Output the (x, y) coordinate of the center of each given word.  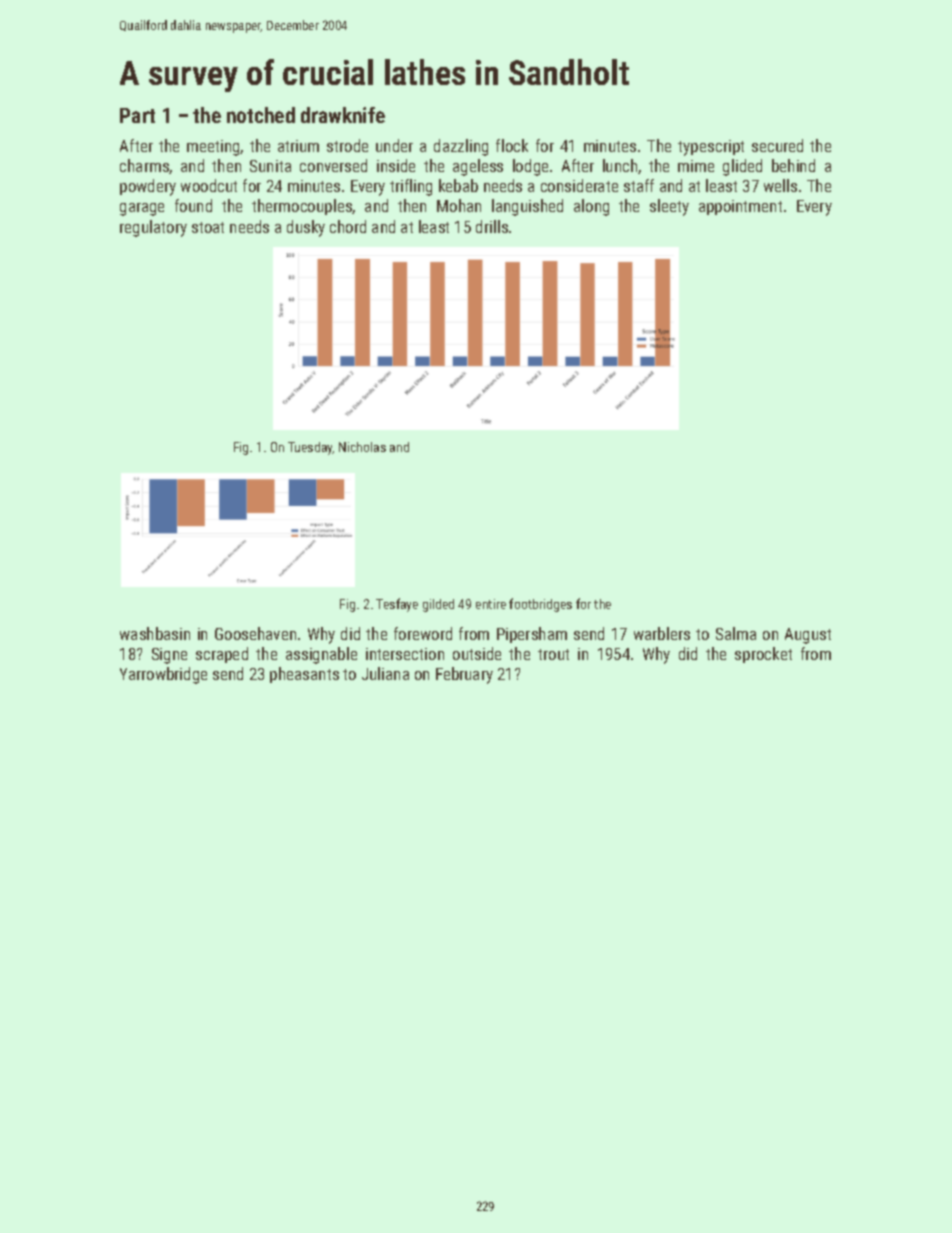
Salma (736, 633)
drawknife (343, 115)
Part (137, 115)
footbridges (540, 605)
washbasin (155, 633)
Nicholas (362, 447)
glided (742, 167)
